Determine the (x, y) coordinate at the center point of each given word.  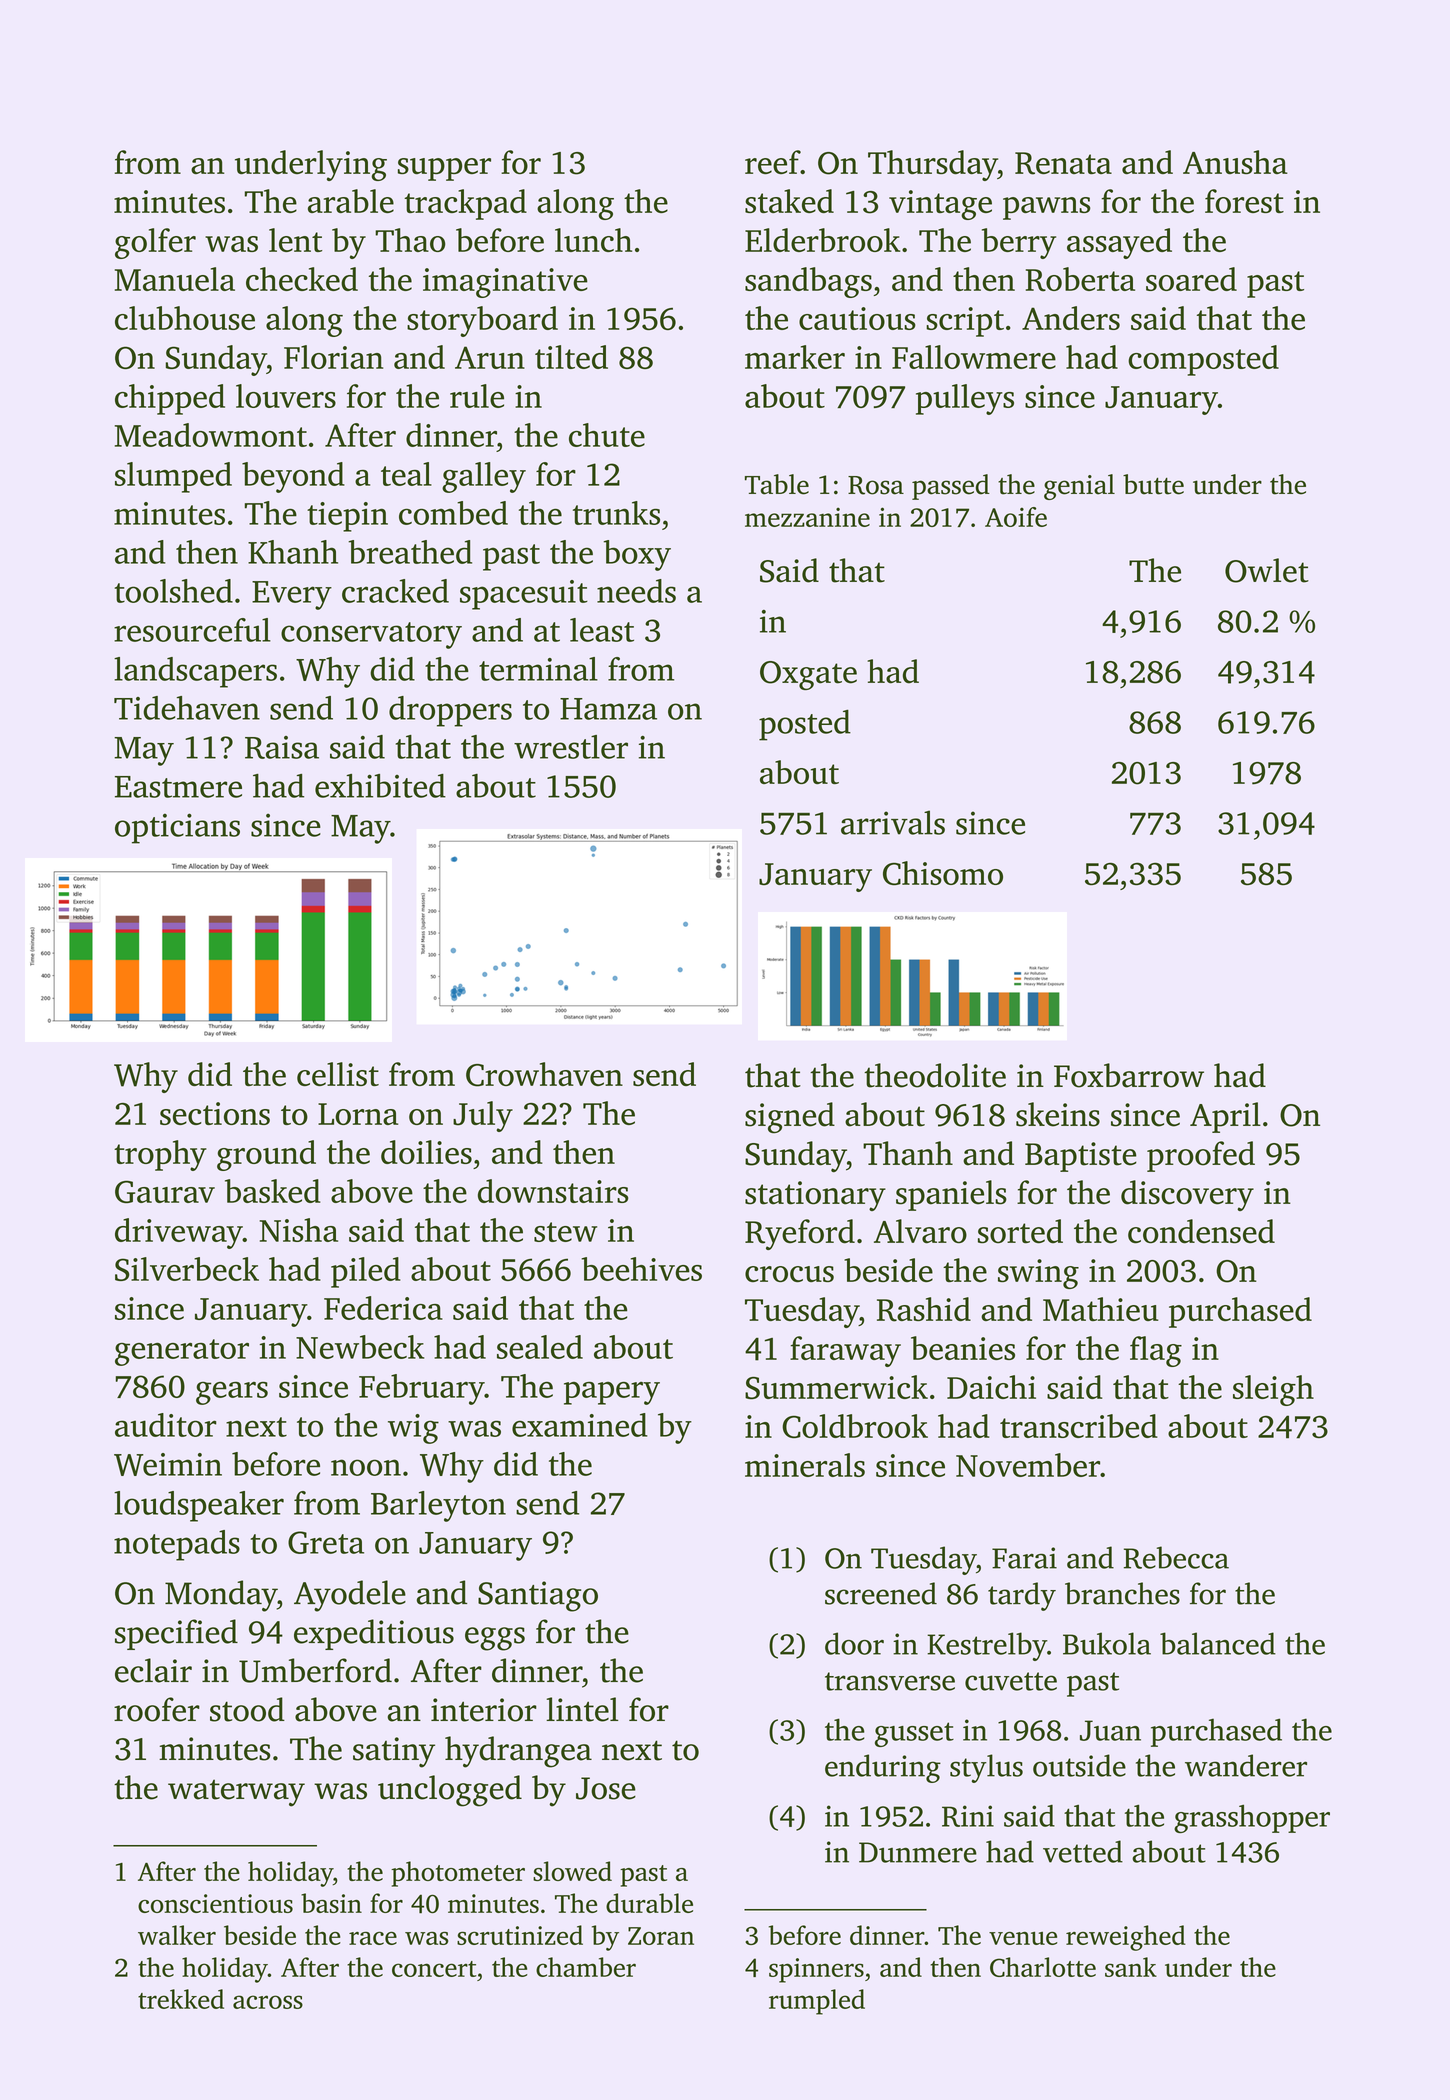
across (268, 2002)
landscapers (195, 672)
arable (351, 201)
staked (789, 201)
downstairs (553, 1191)
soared (1191, 279)
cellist (338, 1074)
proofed (1201, 1156)
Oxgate (808, 675)
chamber (586, 1967)
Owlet (1267, 570)
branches (1122, 1593)
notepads (177, 1545)
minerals (805, 1465)
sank (1131, 1967)
